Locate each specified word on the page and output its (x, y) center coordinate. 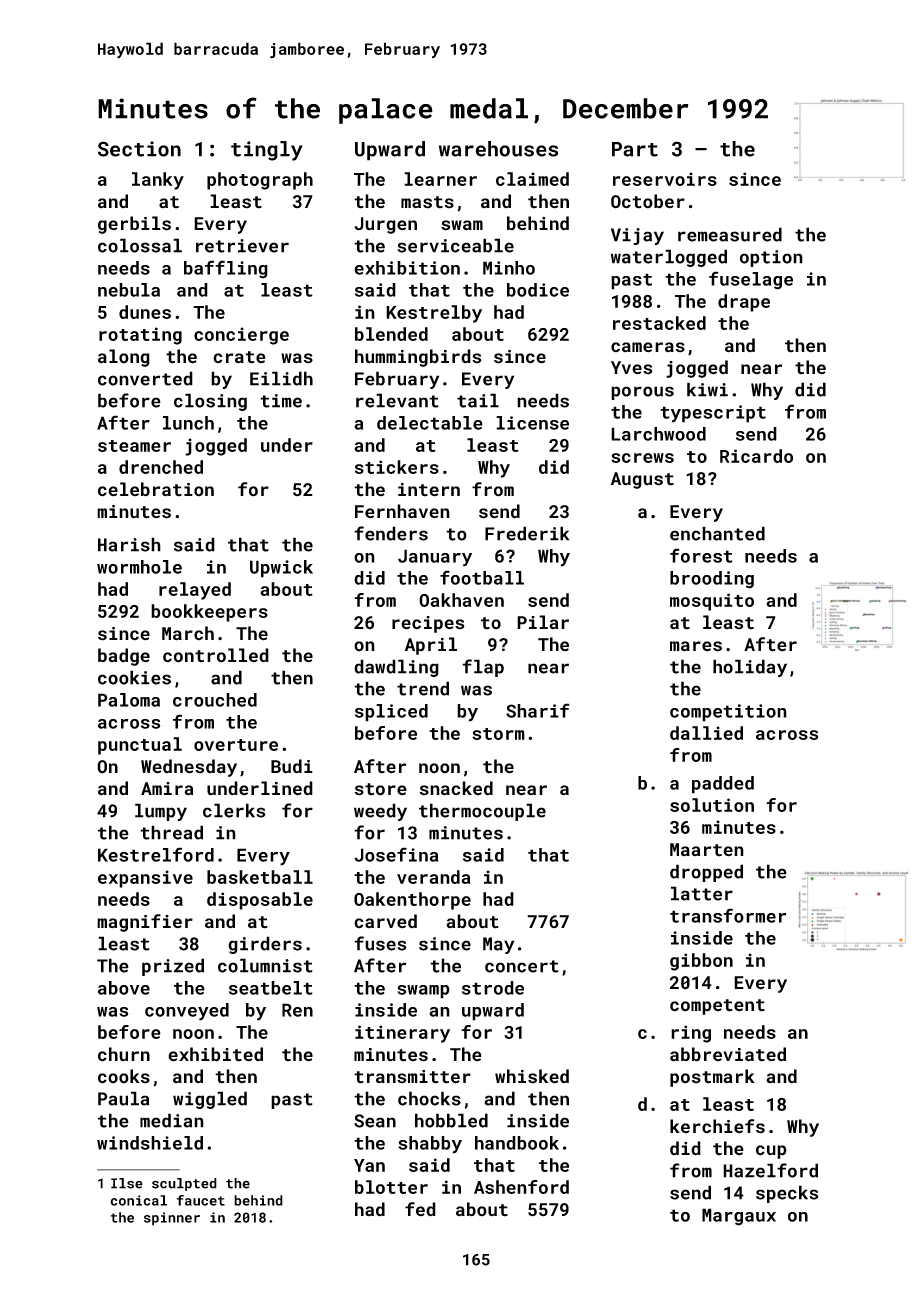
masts (427, 202)
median (172, 1120)
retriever (242, 246)
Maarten (707, 850)
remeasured (730, 234)
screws (642, 458)
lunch (188, 423)
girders (265, 945)
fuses (380, 943)
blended (391, 334)
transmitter (412, 1077)
